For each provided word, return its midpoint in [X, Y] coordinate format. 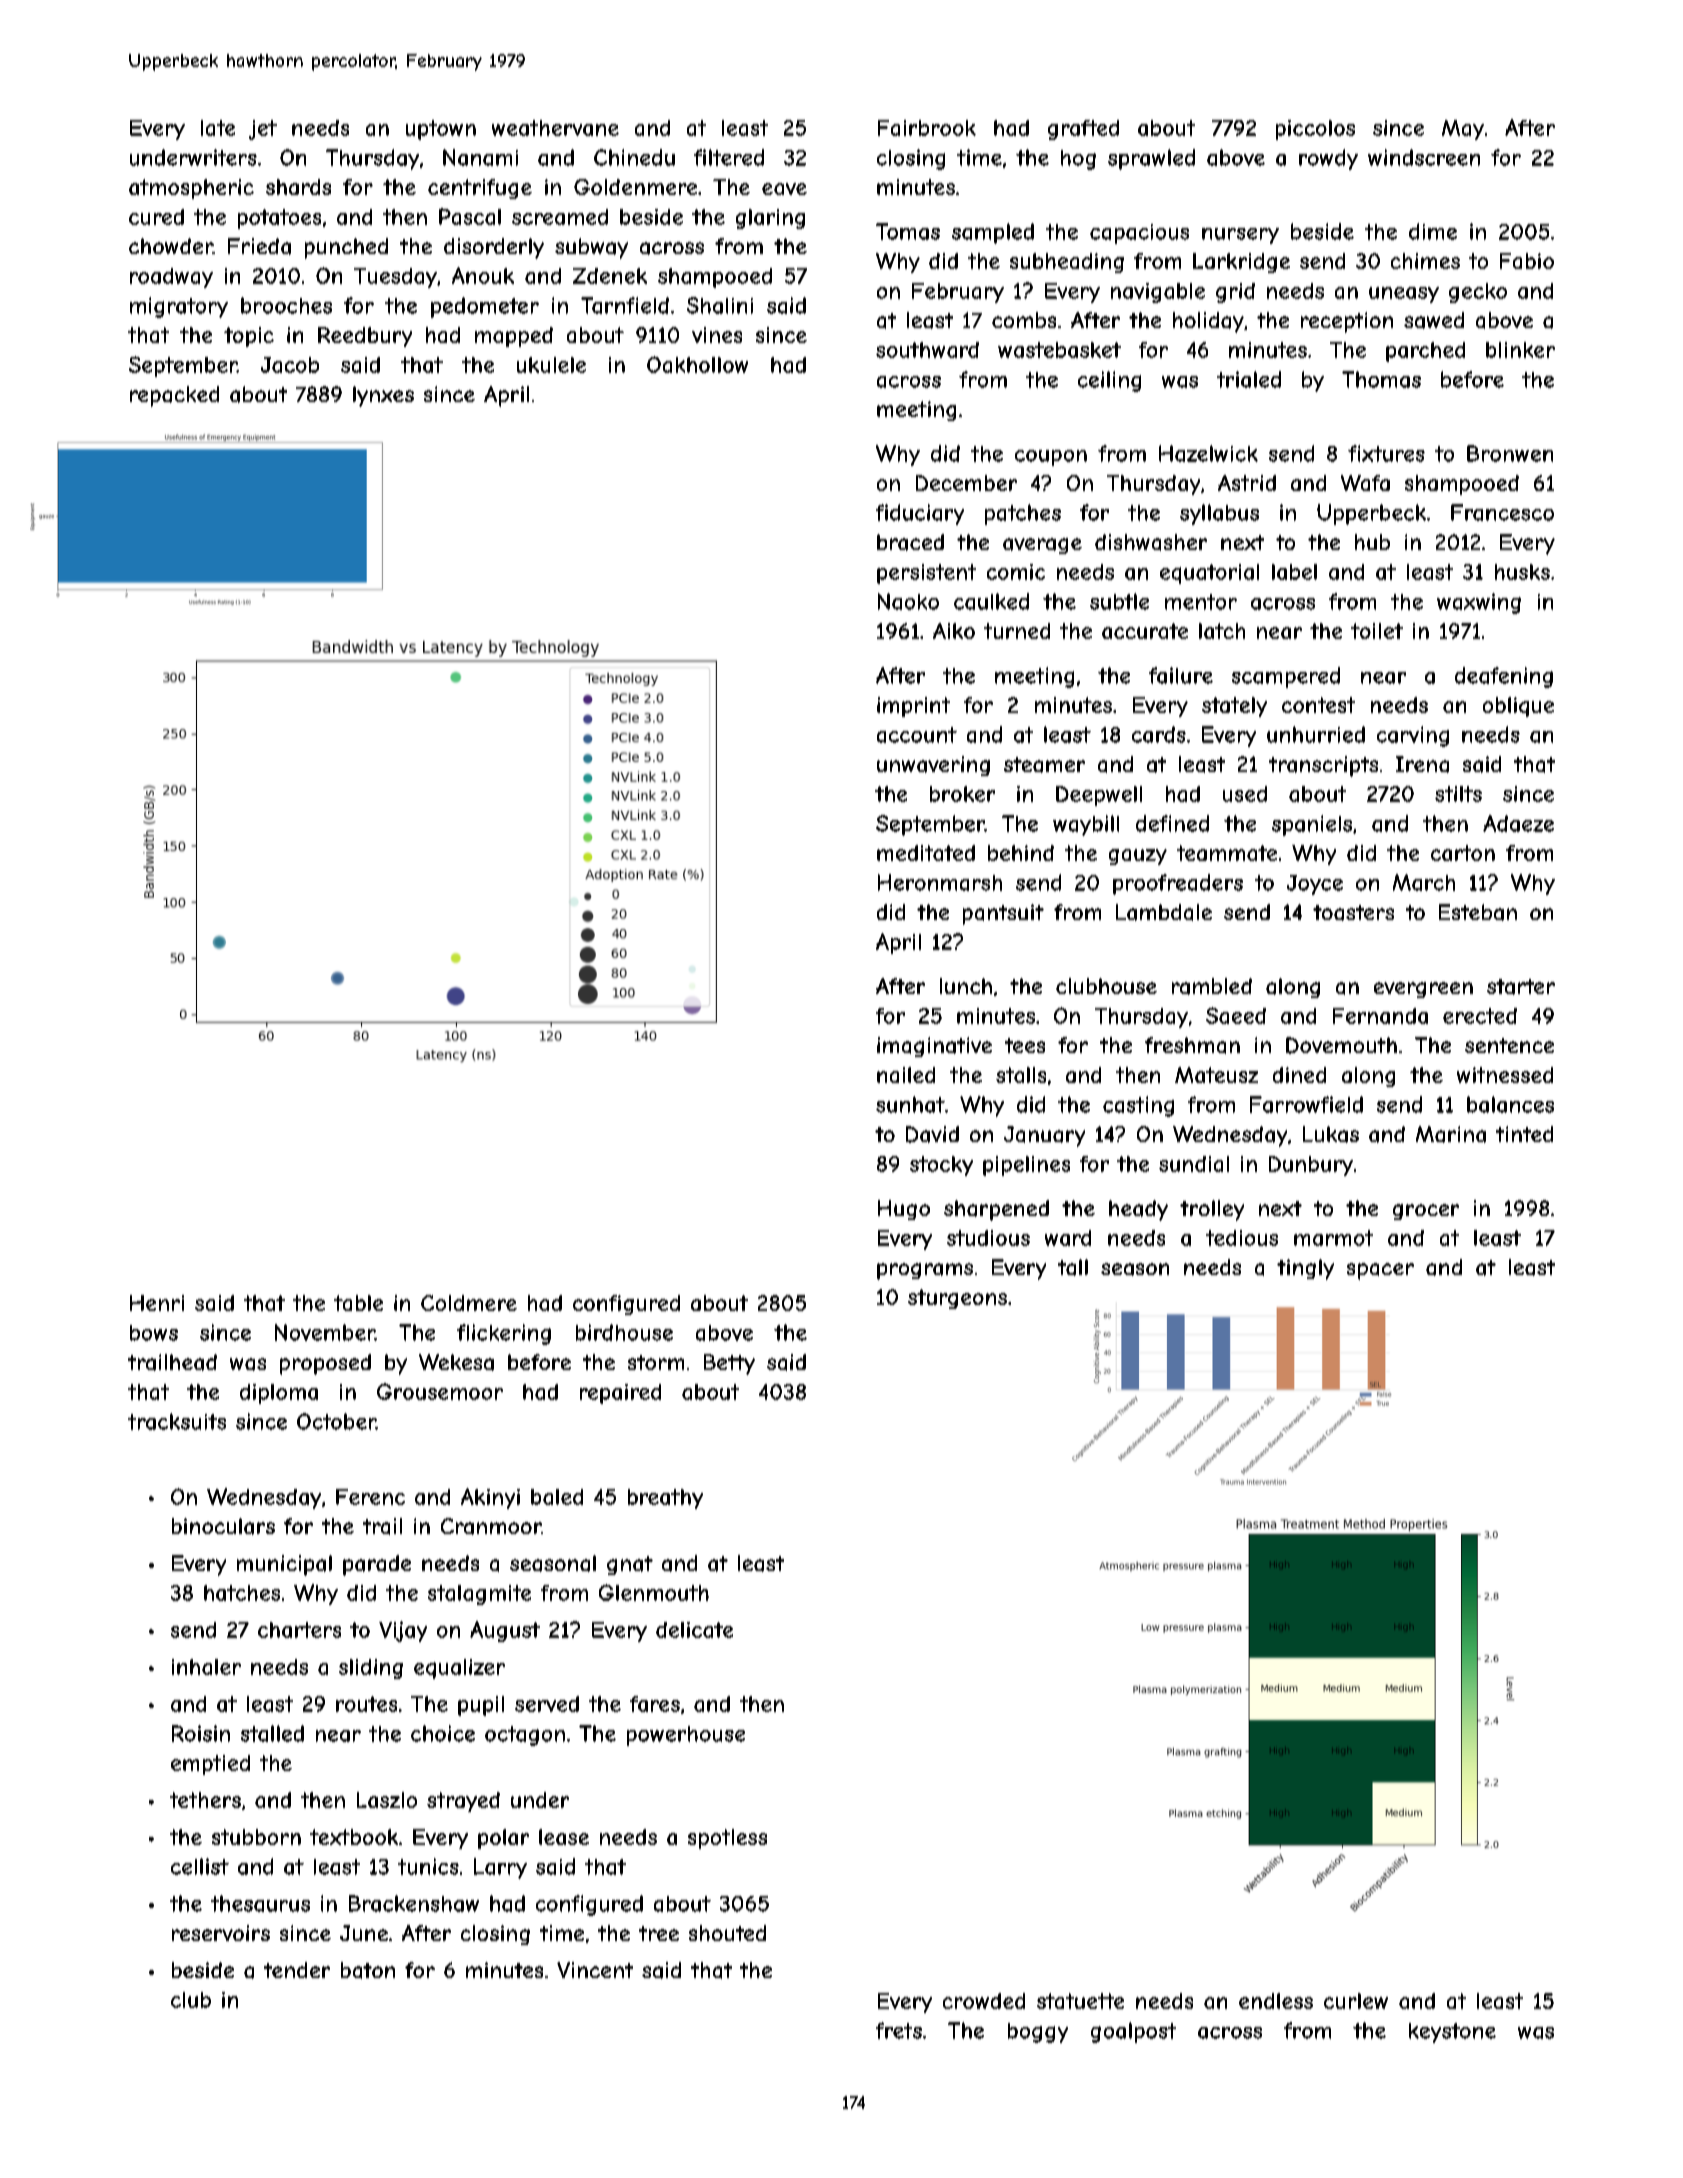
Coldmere [469, 1303]
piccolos [1315, 130]
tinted [1524, 1134]
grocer [1426, 1212]
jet [263, 130]
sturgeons [957, 1299]
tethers [205, 1800]
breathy [665, 1499]
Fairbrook [927, 128]
